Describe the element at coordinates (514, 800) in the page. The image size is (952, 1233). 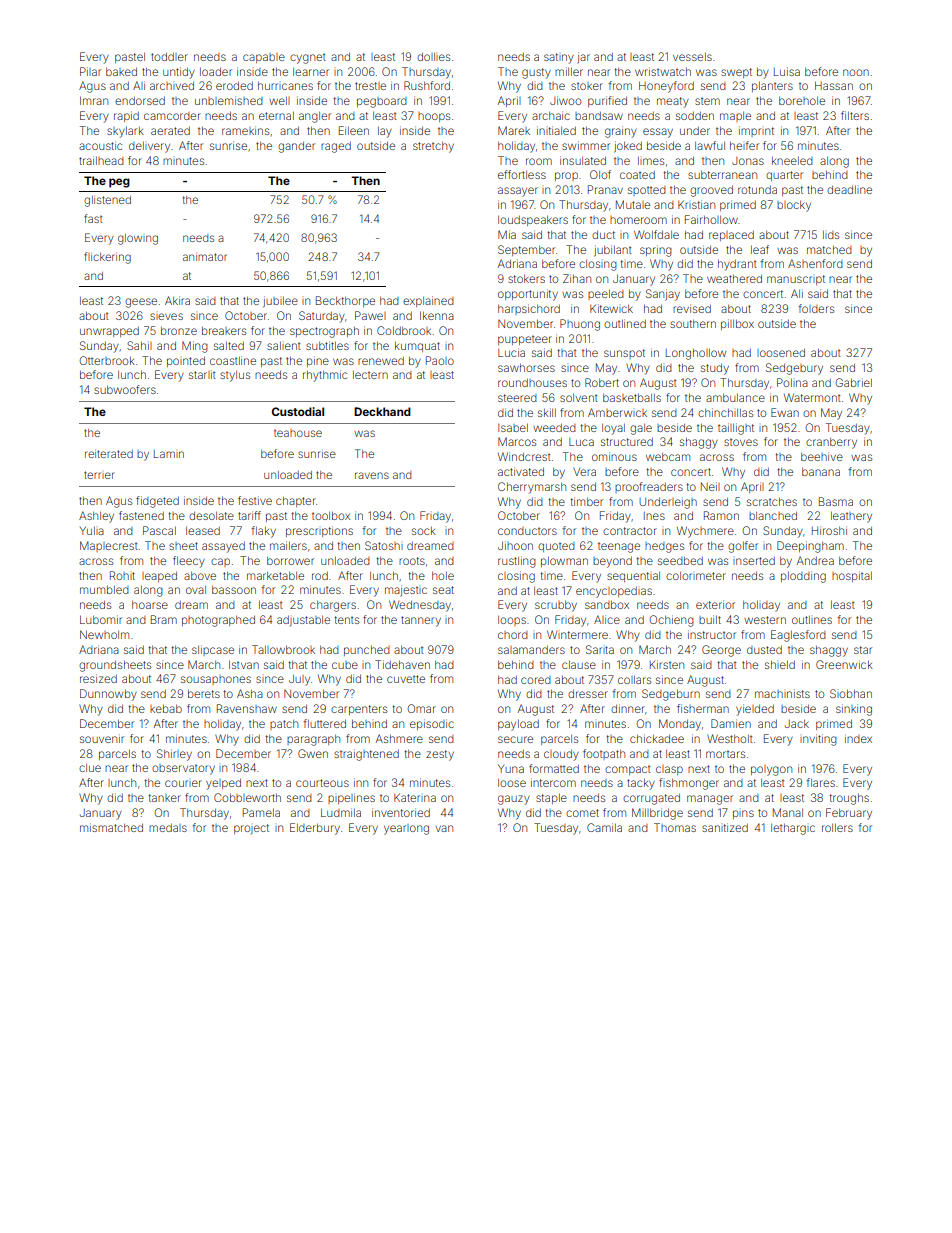
I see `gauzy` at that location.
